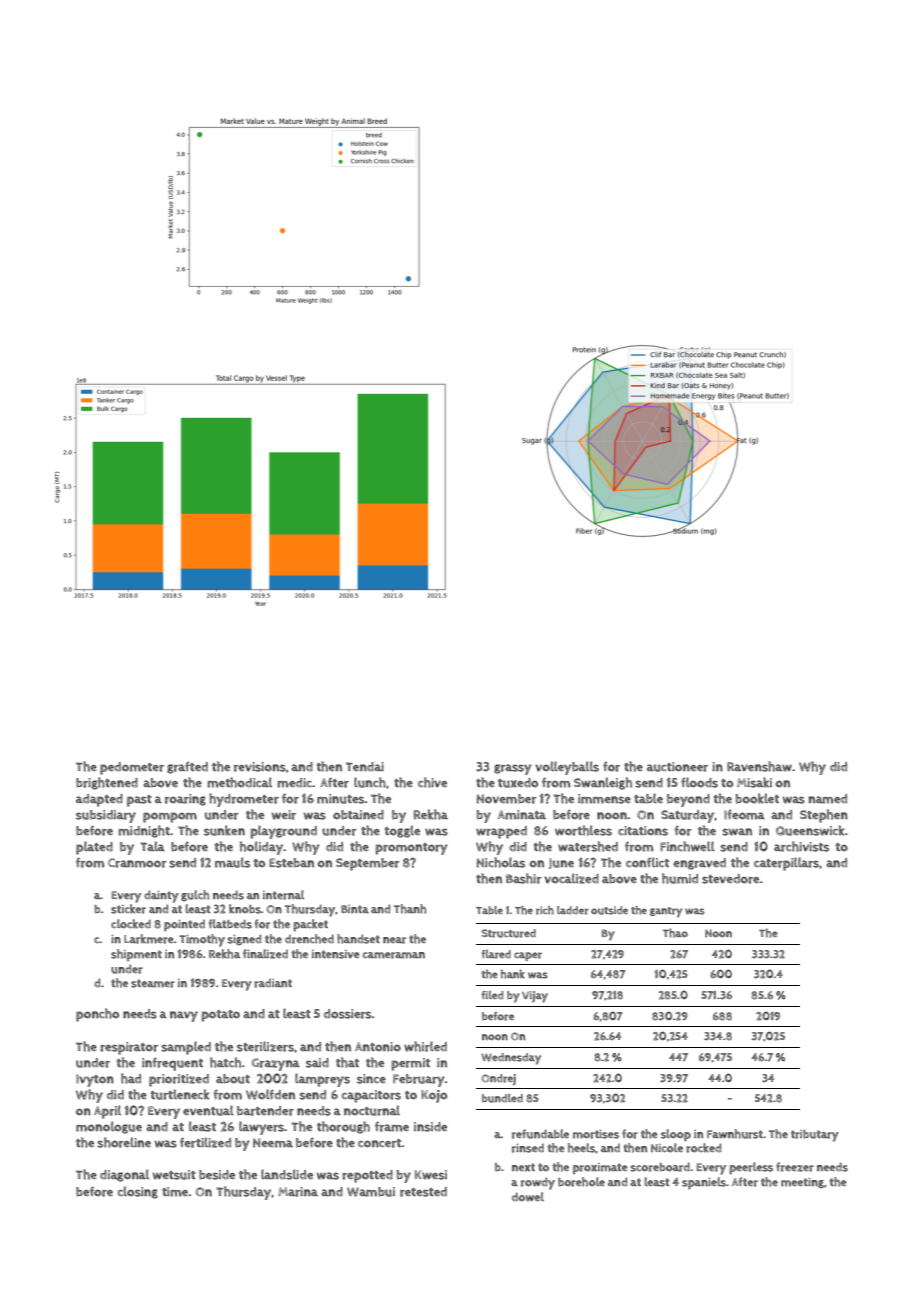 The image size is (924, 1308). Describe the element at coordinates (675, 933) in the screenshot. I see `Thao` at that location.
